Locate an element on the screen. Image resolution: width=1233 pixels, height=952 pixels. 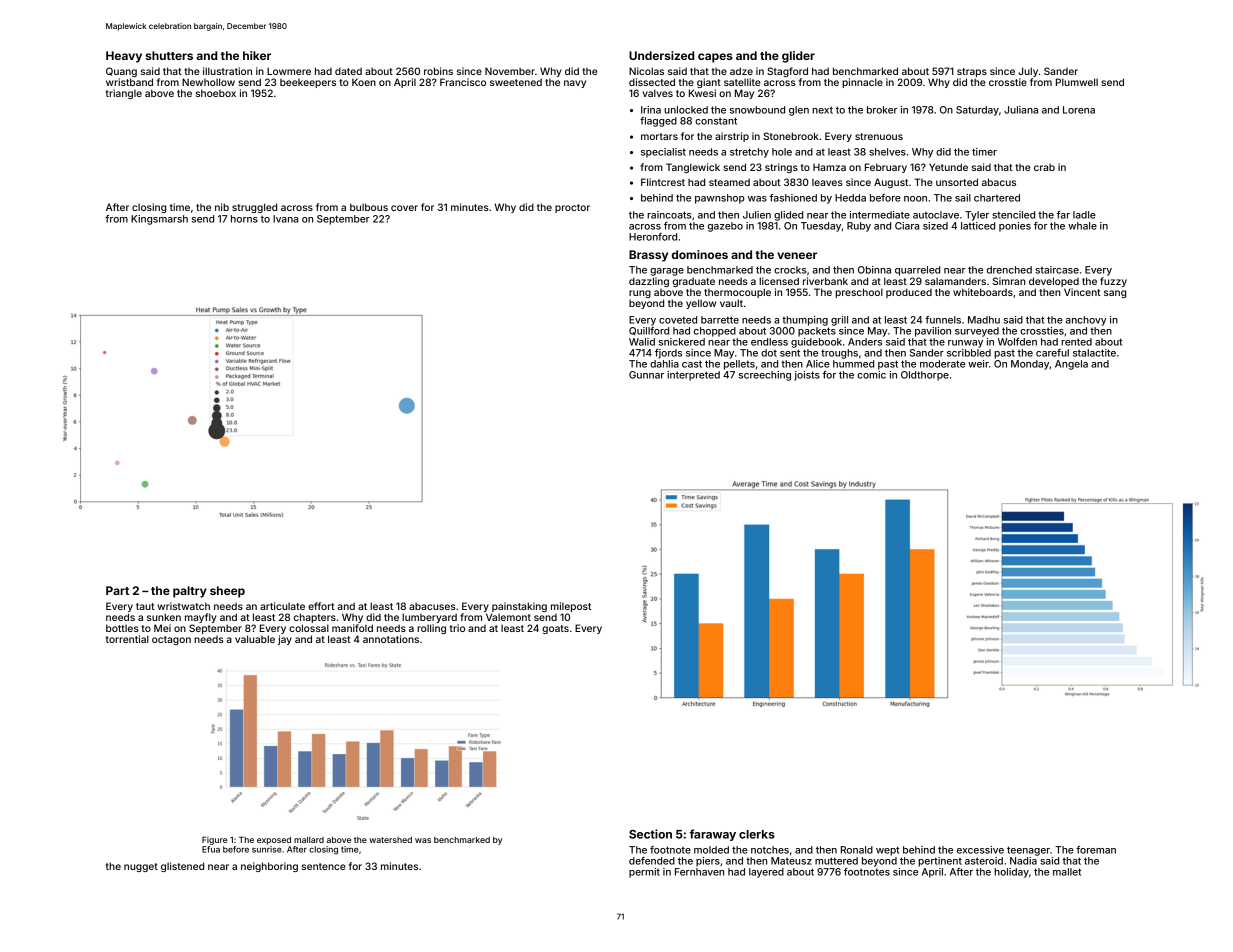
excessive is located at coordinates (980, 850).
